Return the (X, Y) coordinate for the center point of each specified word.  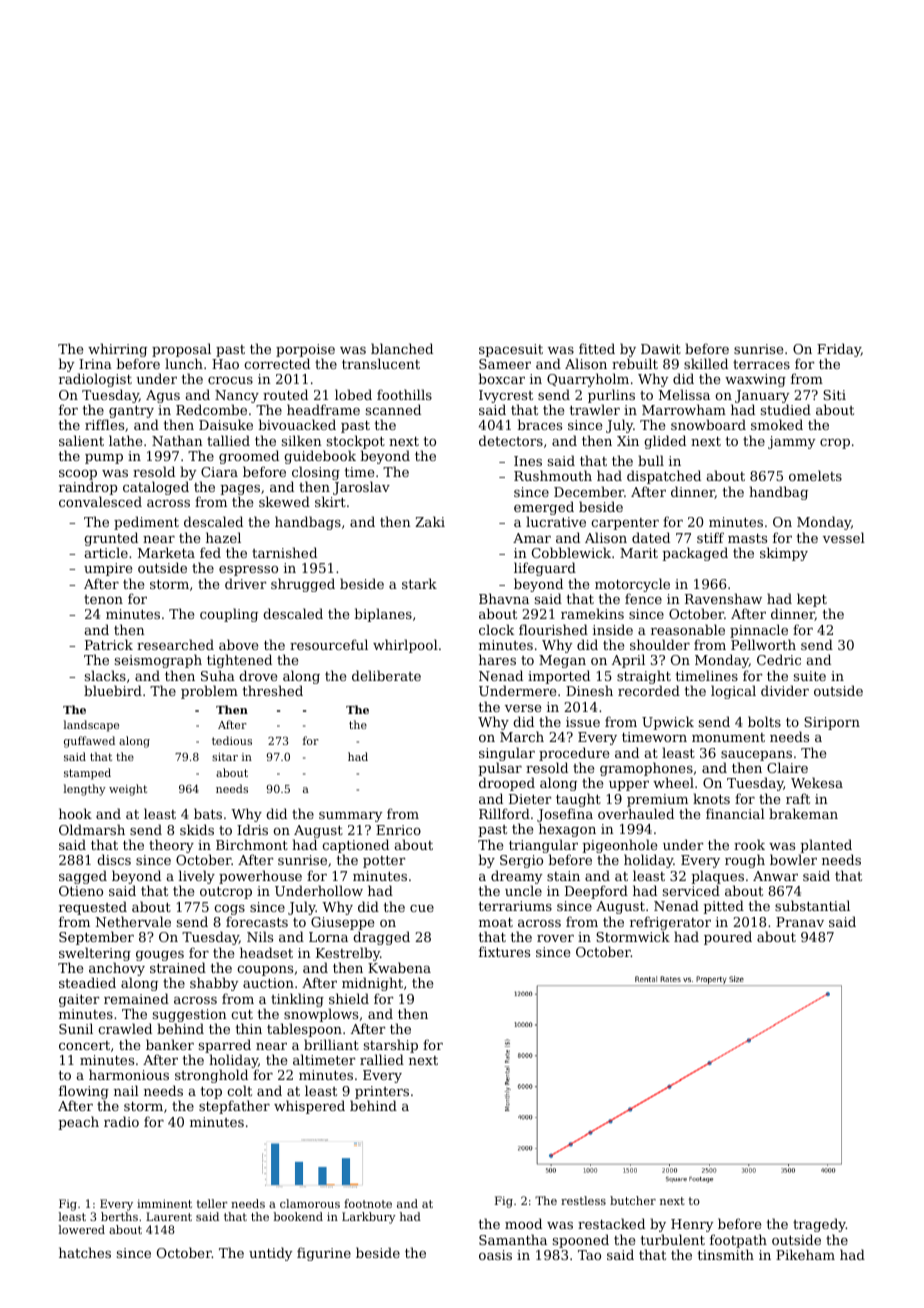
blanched (402, 348)
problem (209, 692)
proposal (181, 350)
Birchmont (252, 844)
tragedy (819, 1225)
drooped (507, 784)
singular (507, 754)
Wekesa (817, 782)
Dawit (661, 349)
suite (810, 676)
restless (583, 1200)
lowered (81, 1229)
